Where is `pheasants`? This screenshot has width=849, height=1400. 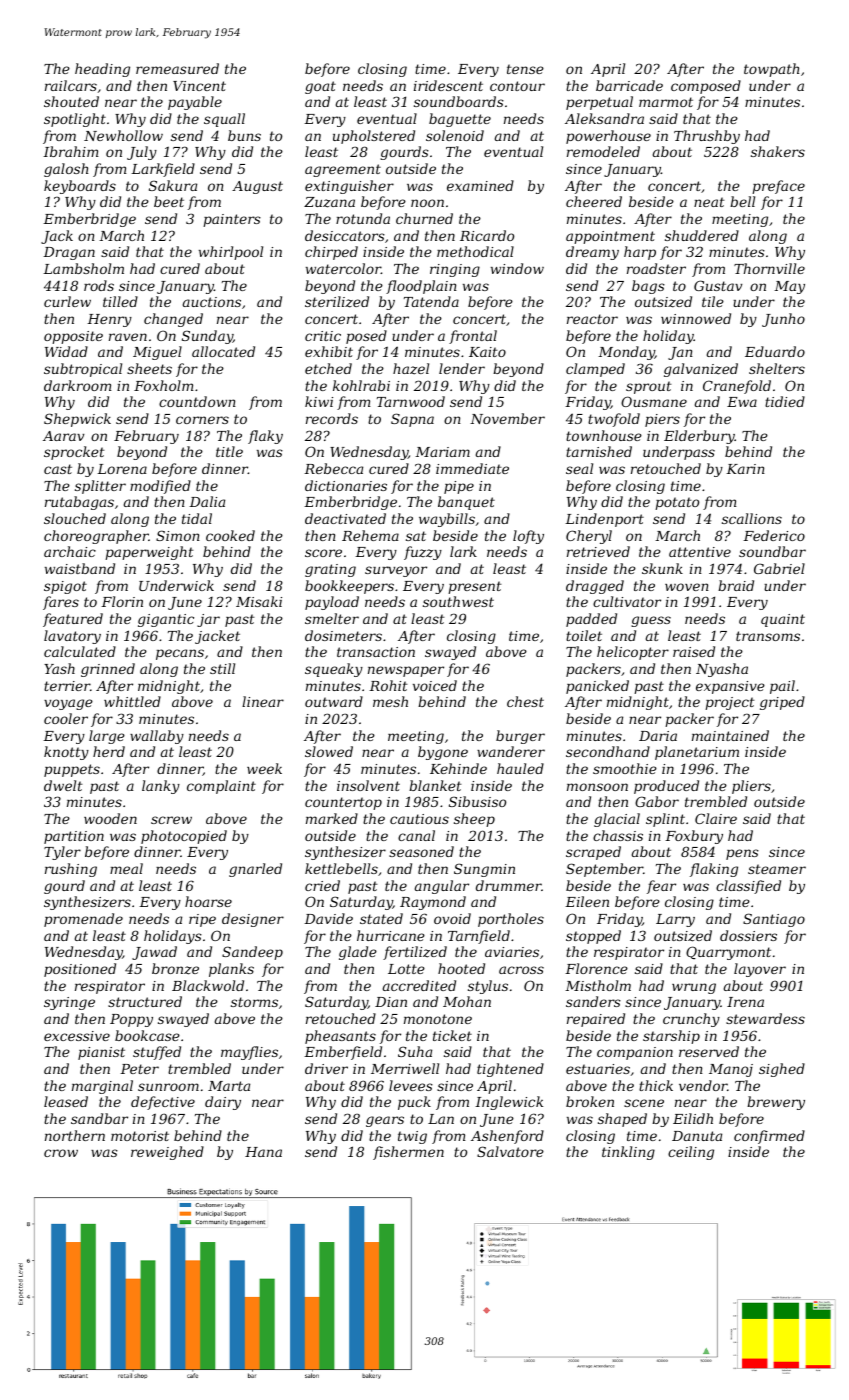 pheasants is located at coordinates (340, 1037).
